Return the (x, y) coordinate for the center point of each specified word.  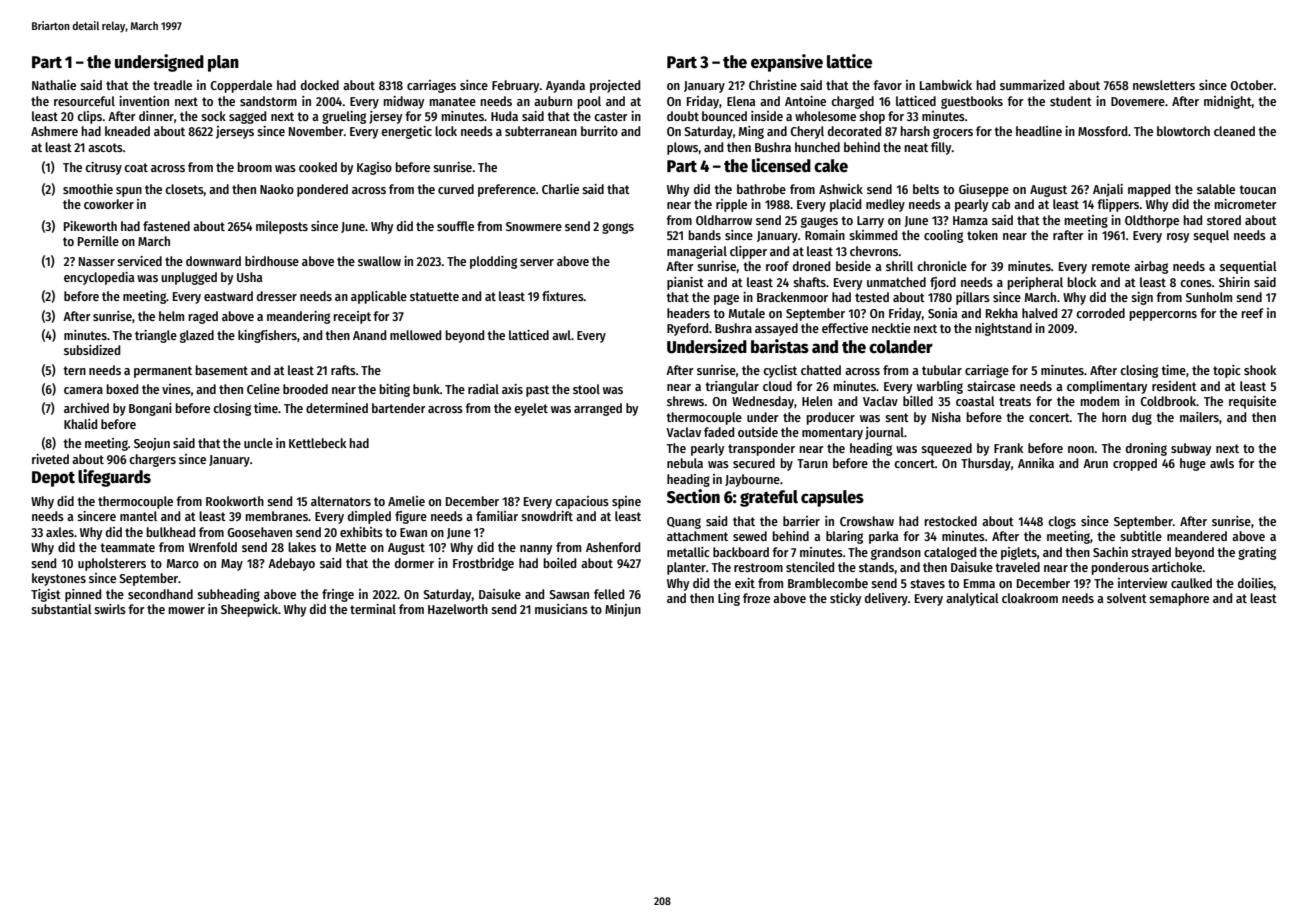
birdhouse (272, 261)
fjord (943, 283)
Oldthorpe (1152, 221)
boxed (122, 389)
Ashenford (613, 547)
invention (144, 101)
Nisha (946, 417)
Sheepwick (249, 610)
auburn (553, 101)
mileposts (282, 227)
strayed (1151, 553)
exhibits (361, 532)
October (1252, 85)
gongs (618, 228)
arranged (598, 409)
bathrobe (761, 189)
